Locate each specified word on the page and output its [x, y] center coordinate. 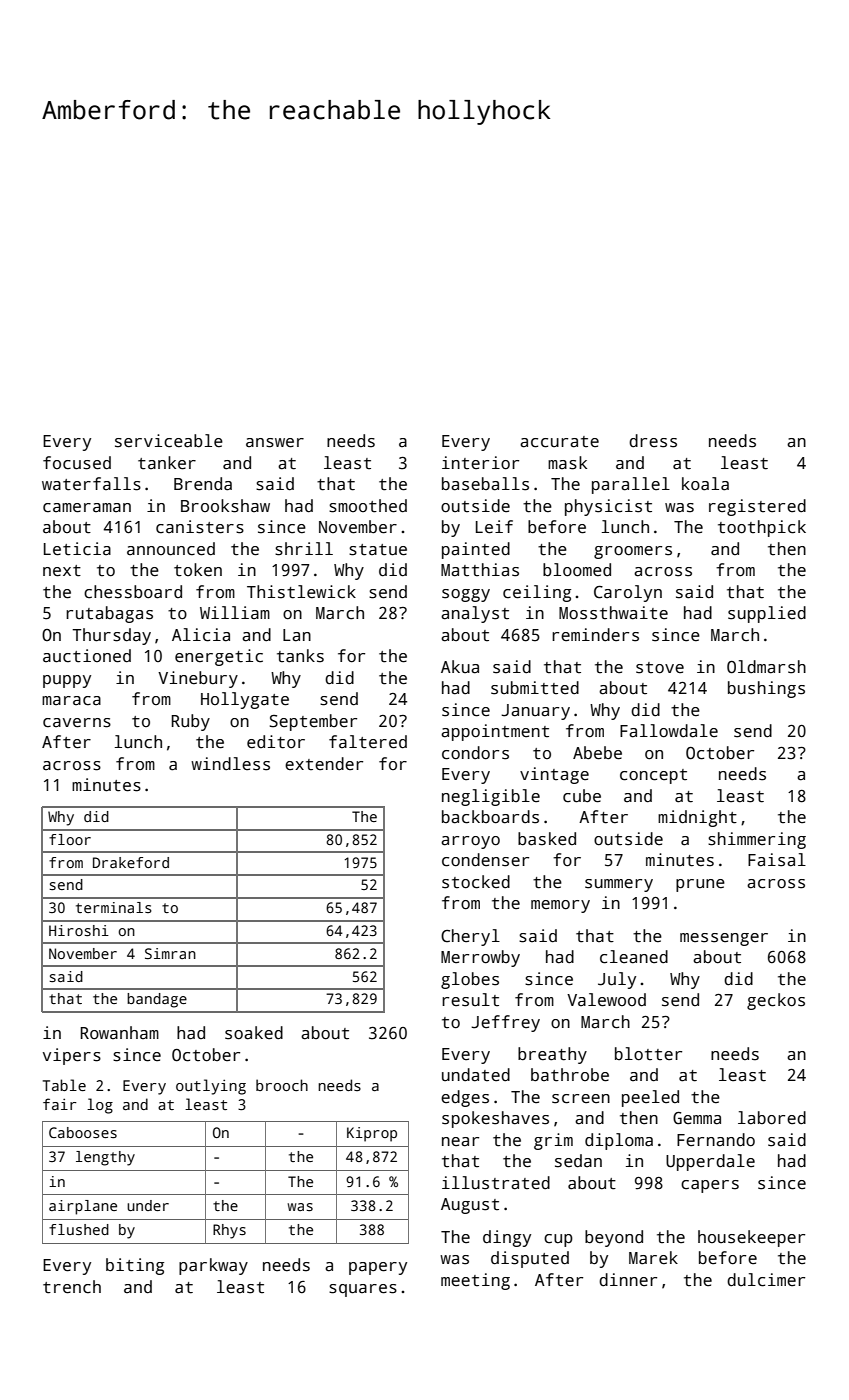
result [470, 1000]
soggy [466, 595]
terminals [114, 907]
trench [72, 1287]
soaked [254, 1033]
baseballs [485, 484]
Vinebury [198, 679]
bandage [157, 1000]
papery [378, 1268]
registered [757, 507]
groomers [633, 552]
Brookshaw [225, 506]
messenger [724, 939]
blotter [648, 1054]
